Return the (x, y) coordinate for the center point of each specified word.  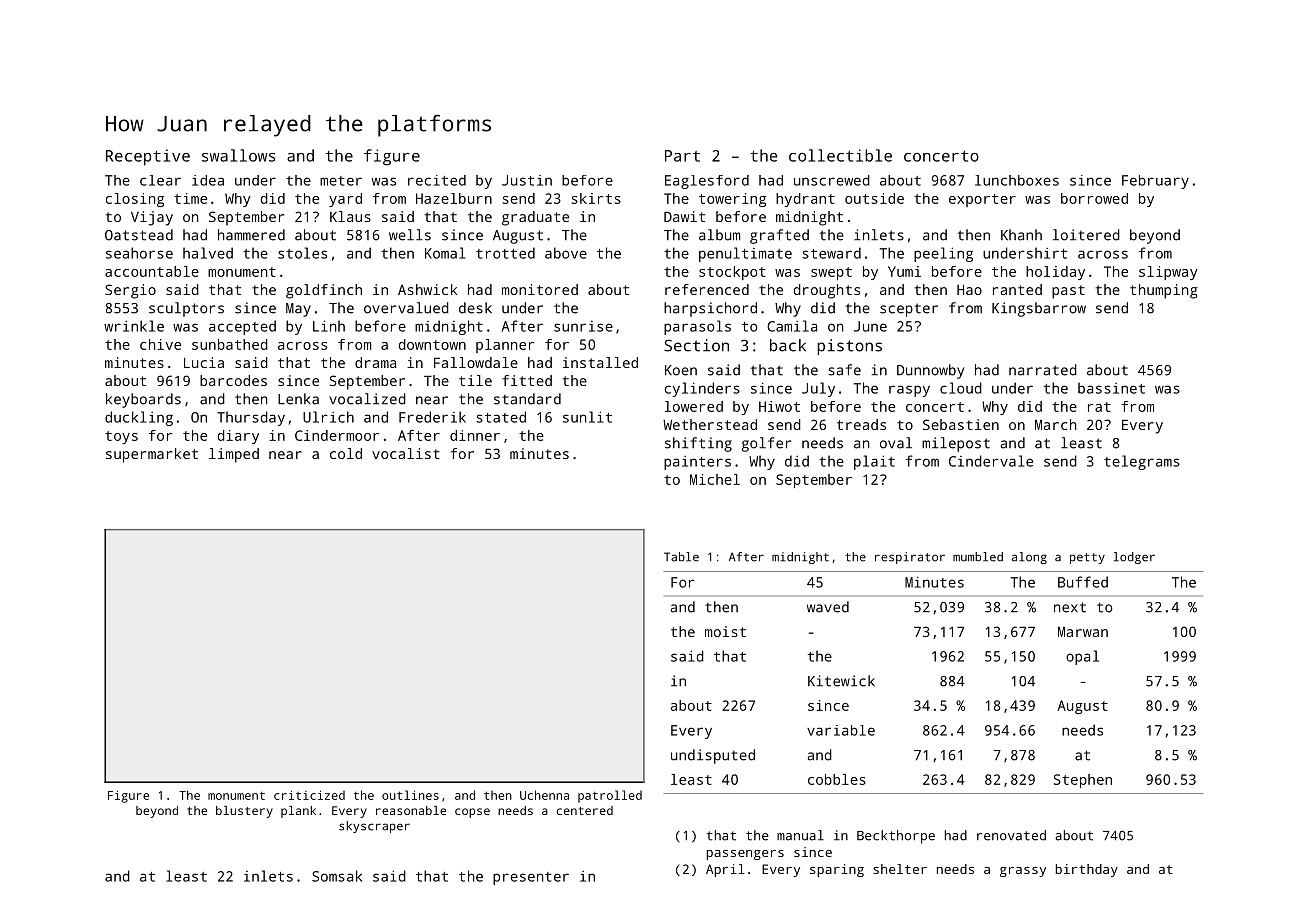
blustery (244, 812)
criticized (309, 795)
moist (725, 631)
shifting (698, 444)
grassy (1023, 872)
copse (472, 813)
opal (1082, 657)
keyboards (143, 400)
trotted (505, 253)
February (1155, 182)
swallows (238, 155)
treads (861, 424)
